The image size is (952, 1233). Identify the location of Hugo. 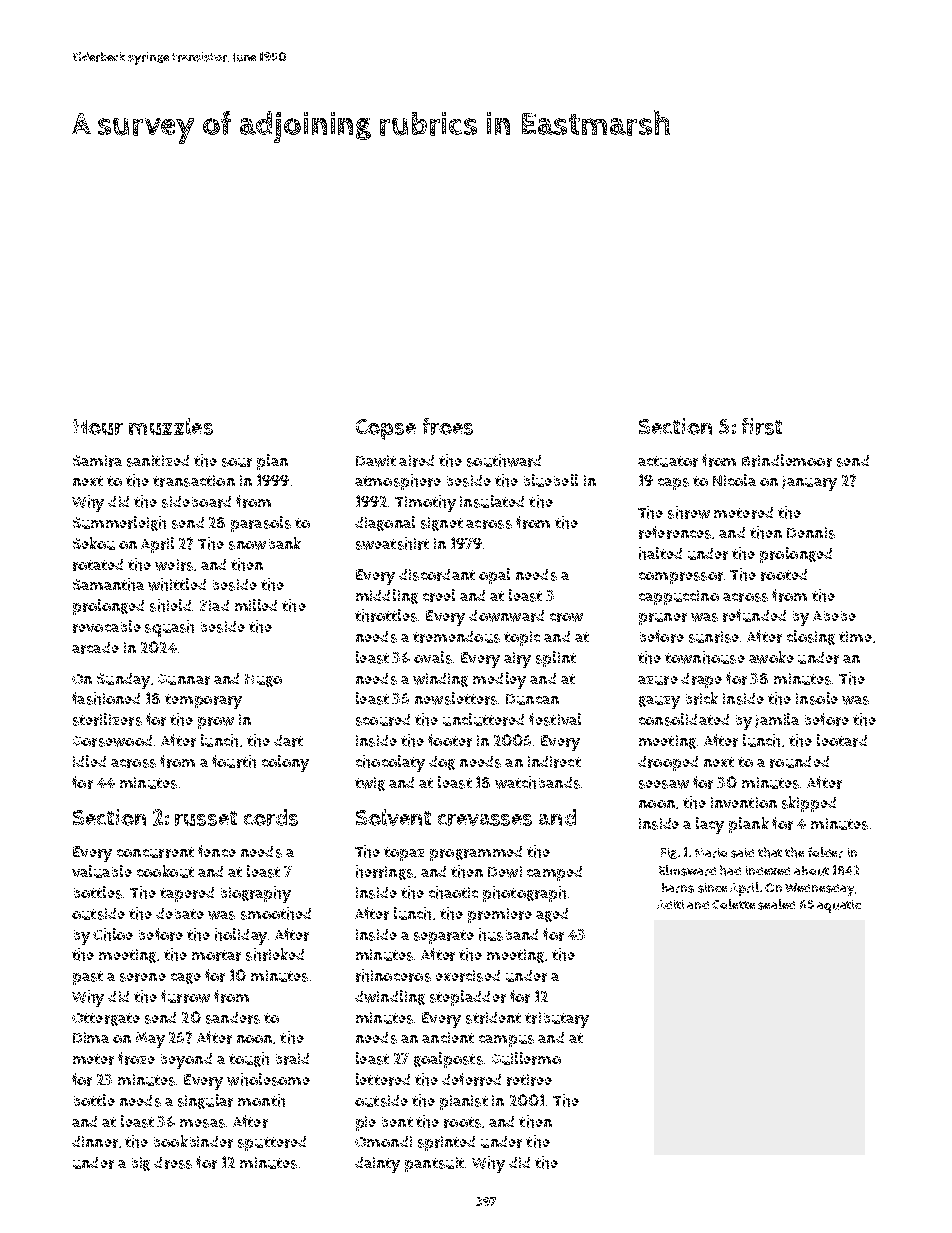
(263, 680).
